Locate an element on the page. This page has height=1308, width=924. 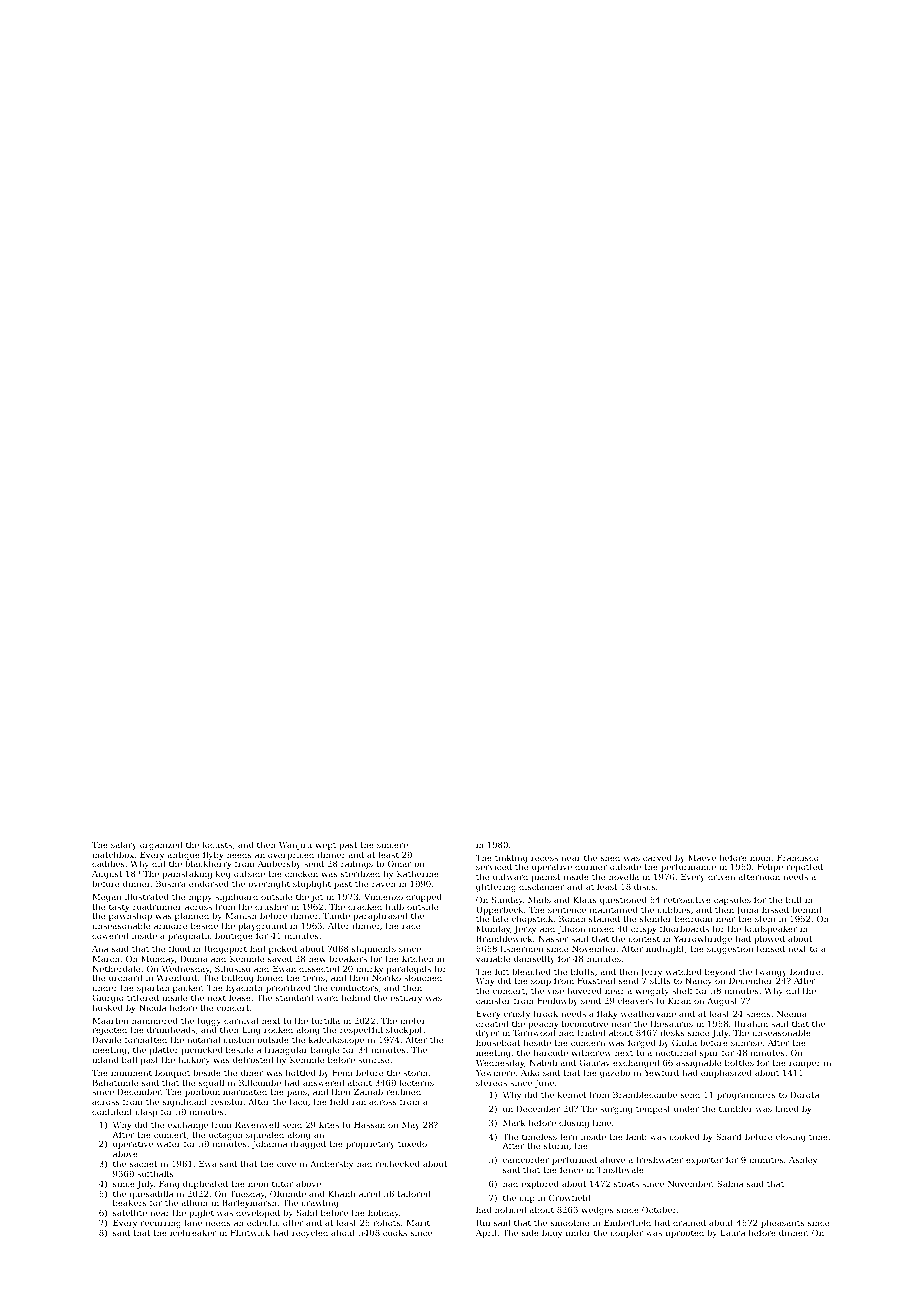
Wanjiru is located at coordinates (295, 846).
